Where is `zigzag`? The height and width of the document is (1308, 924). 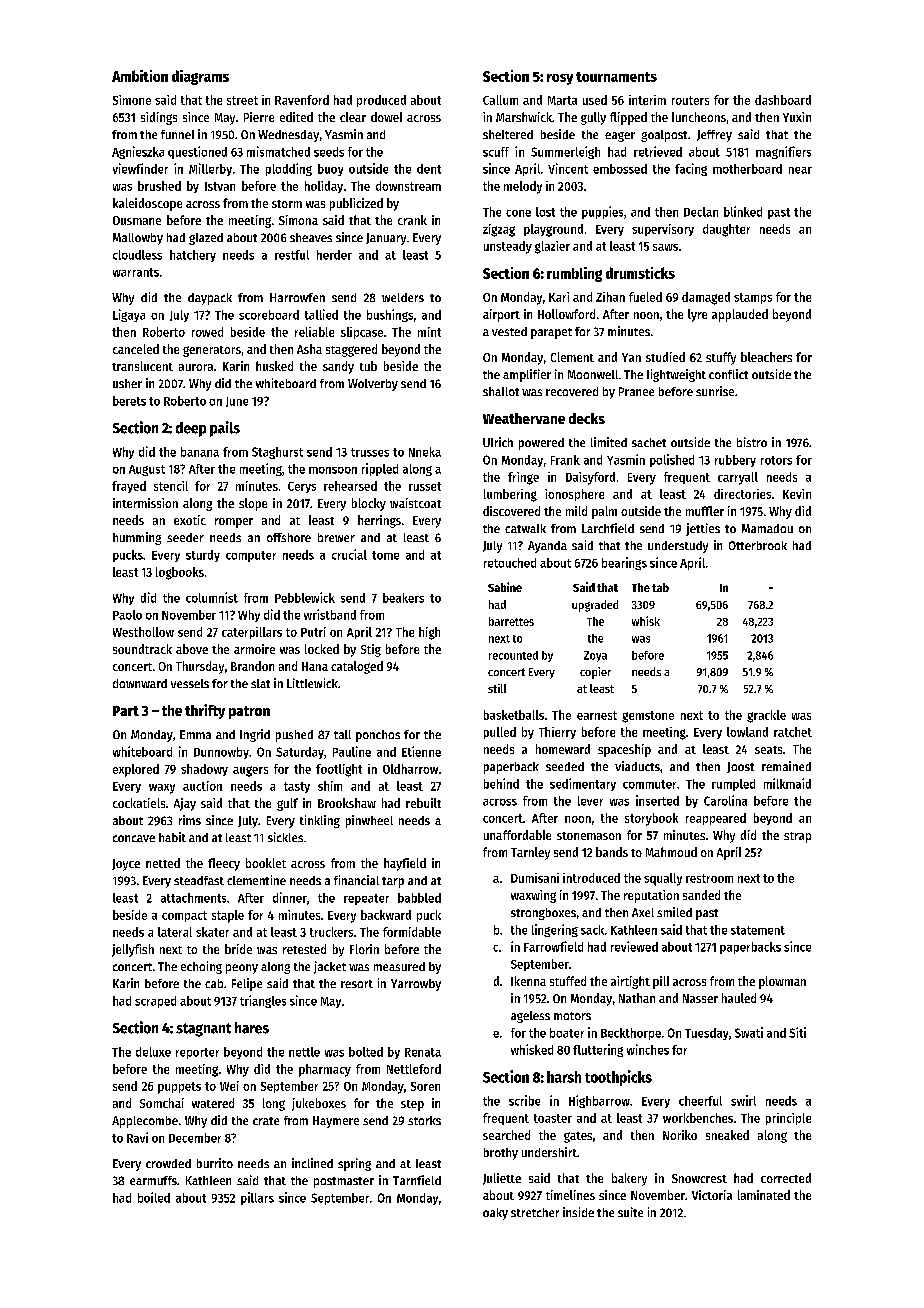
zigzag is located at coordinates (499, 230).
